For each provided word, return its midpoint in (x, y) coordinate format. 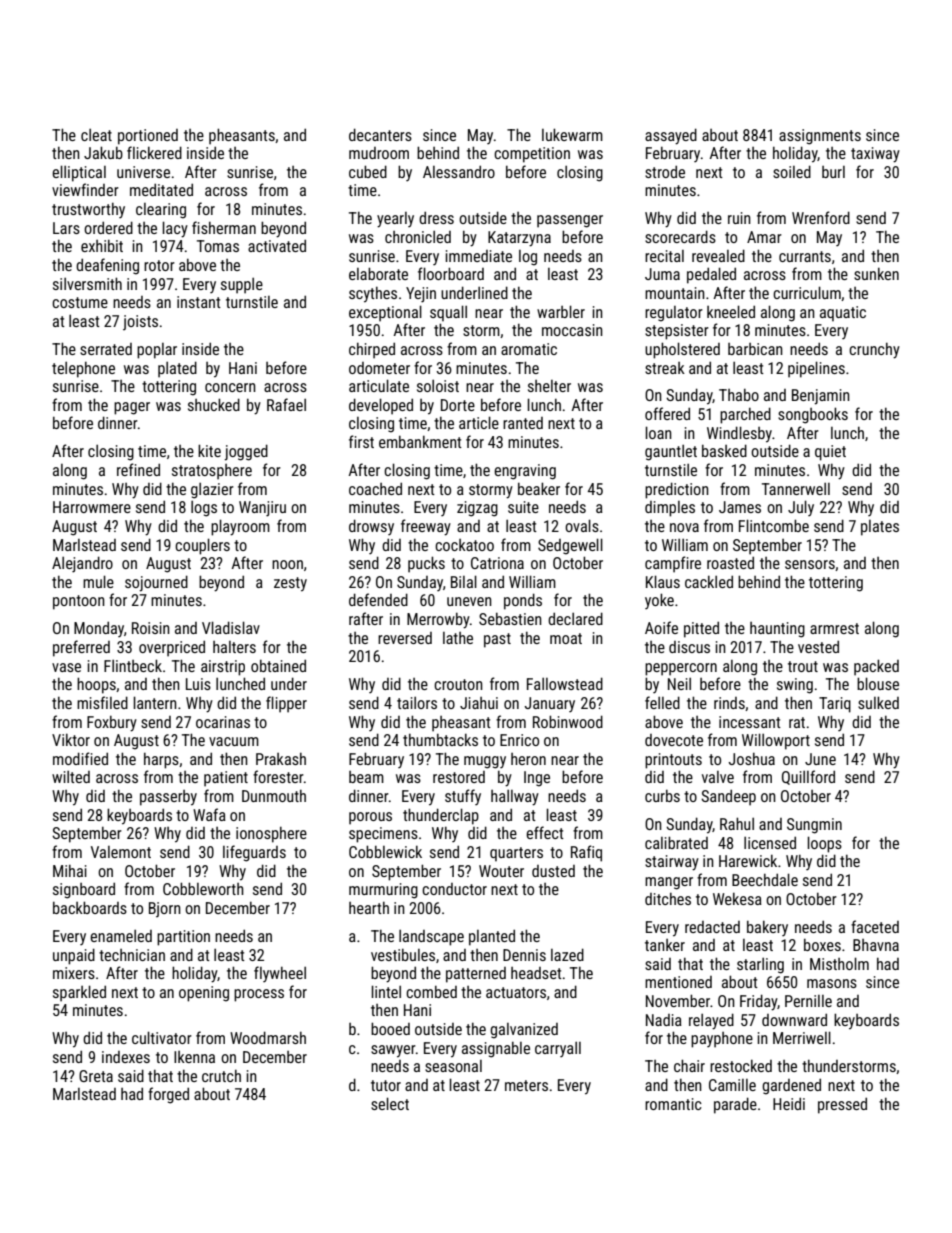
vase (66, 667)
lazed (567, 954)
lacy (175, 229)
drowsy (371, 527)
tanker (665, 945)
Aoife (661, 627)
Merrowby (438, 620)
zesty (290, 584)
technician (132, 955)
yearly (395, 220)
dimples (670, 509)
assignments (820, 137)
